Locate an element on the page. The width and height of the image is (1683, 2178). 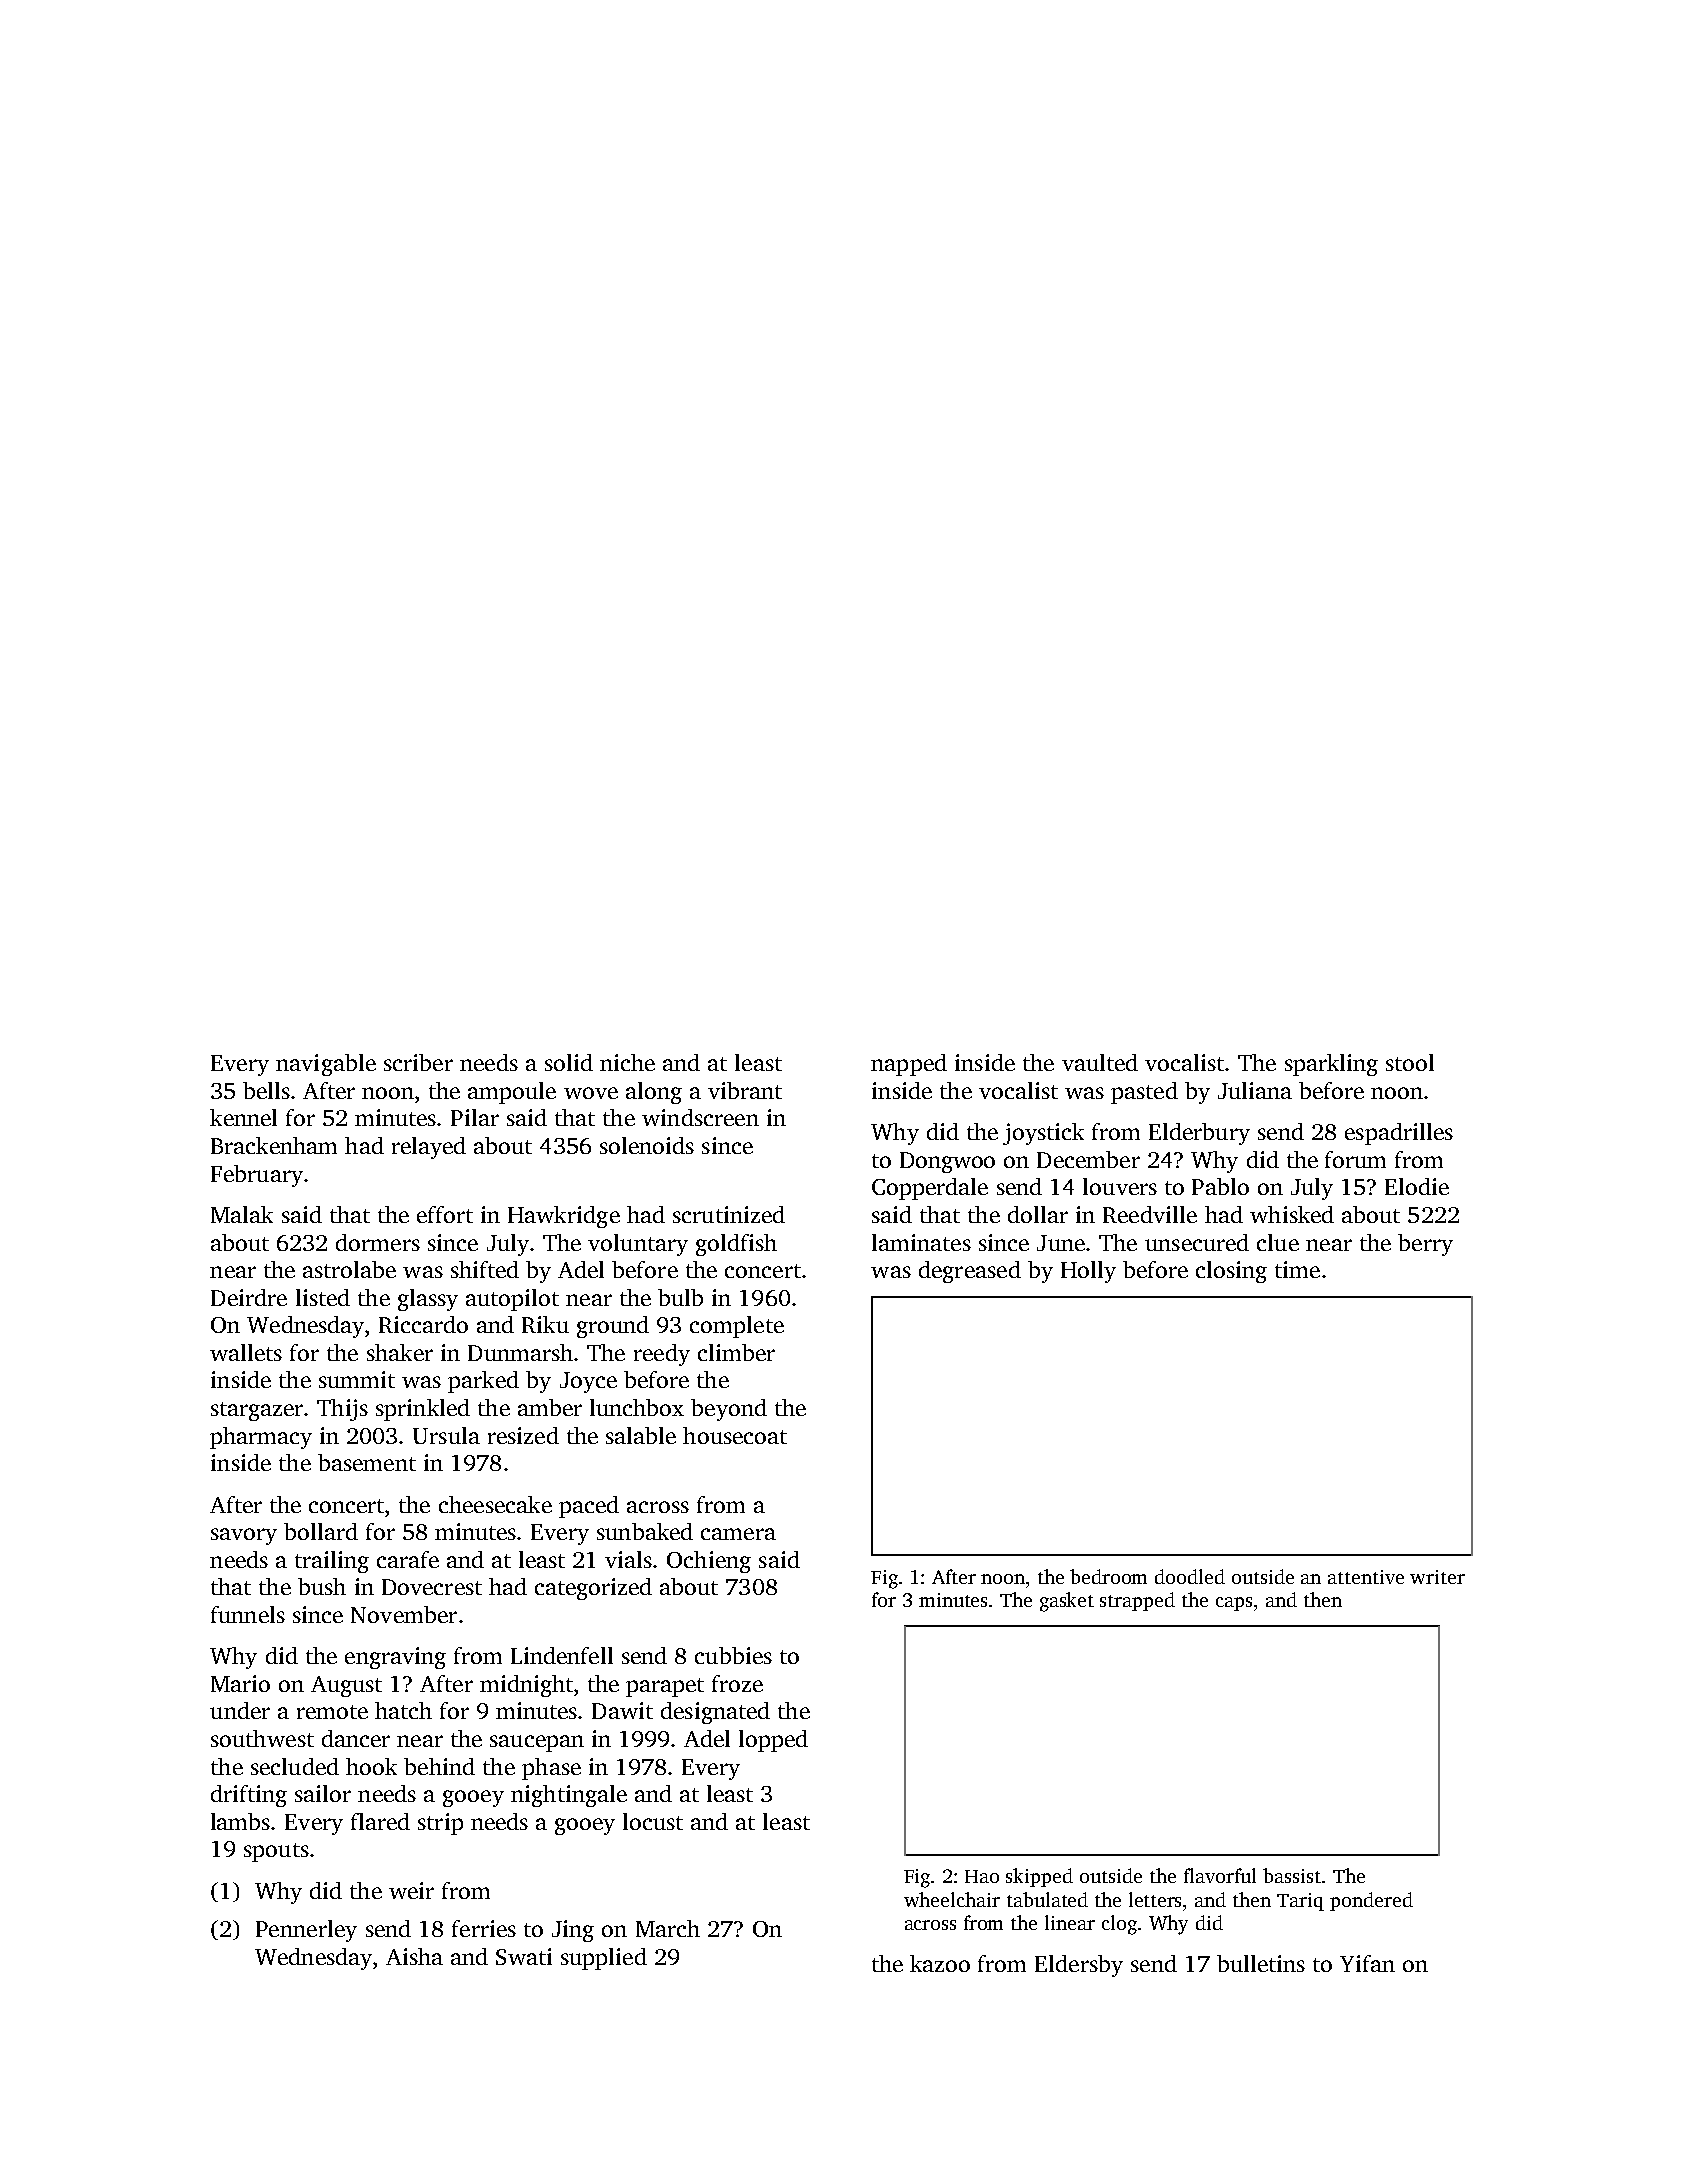
laminates is located at coordinates (921, 1242).
